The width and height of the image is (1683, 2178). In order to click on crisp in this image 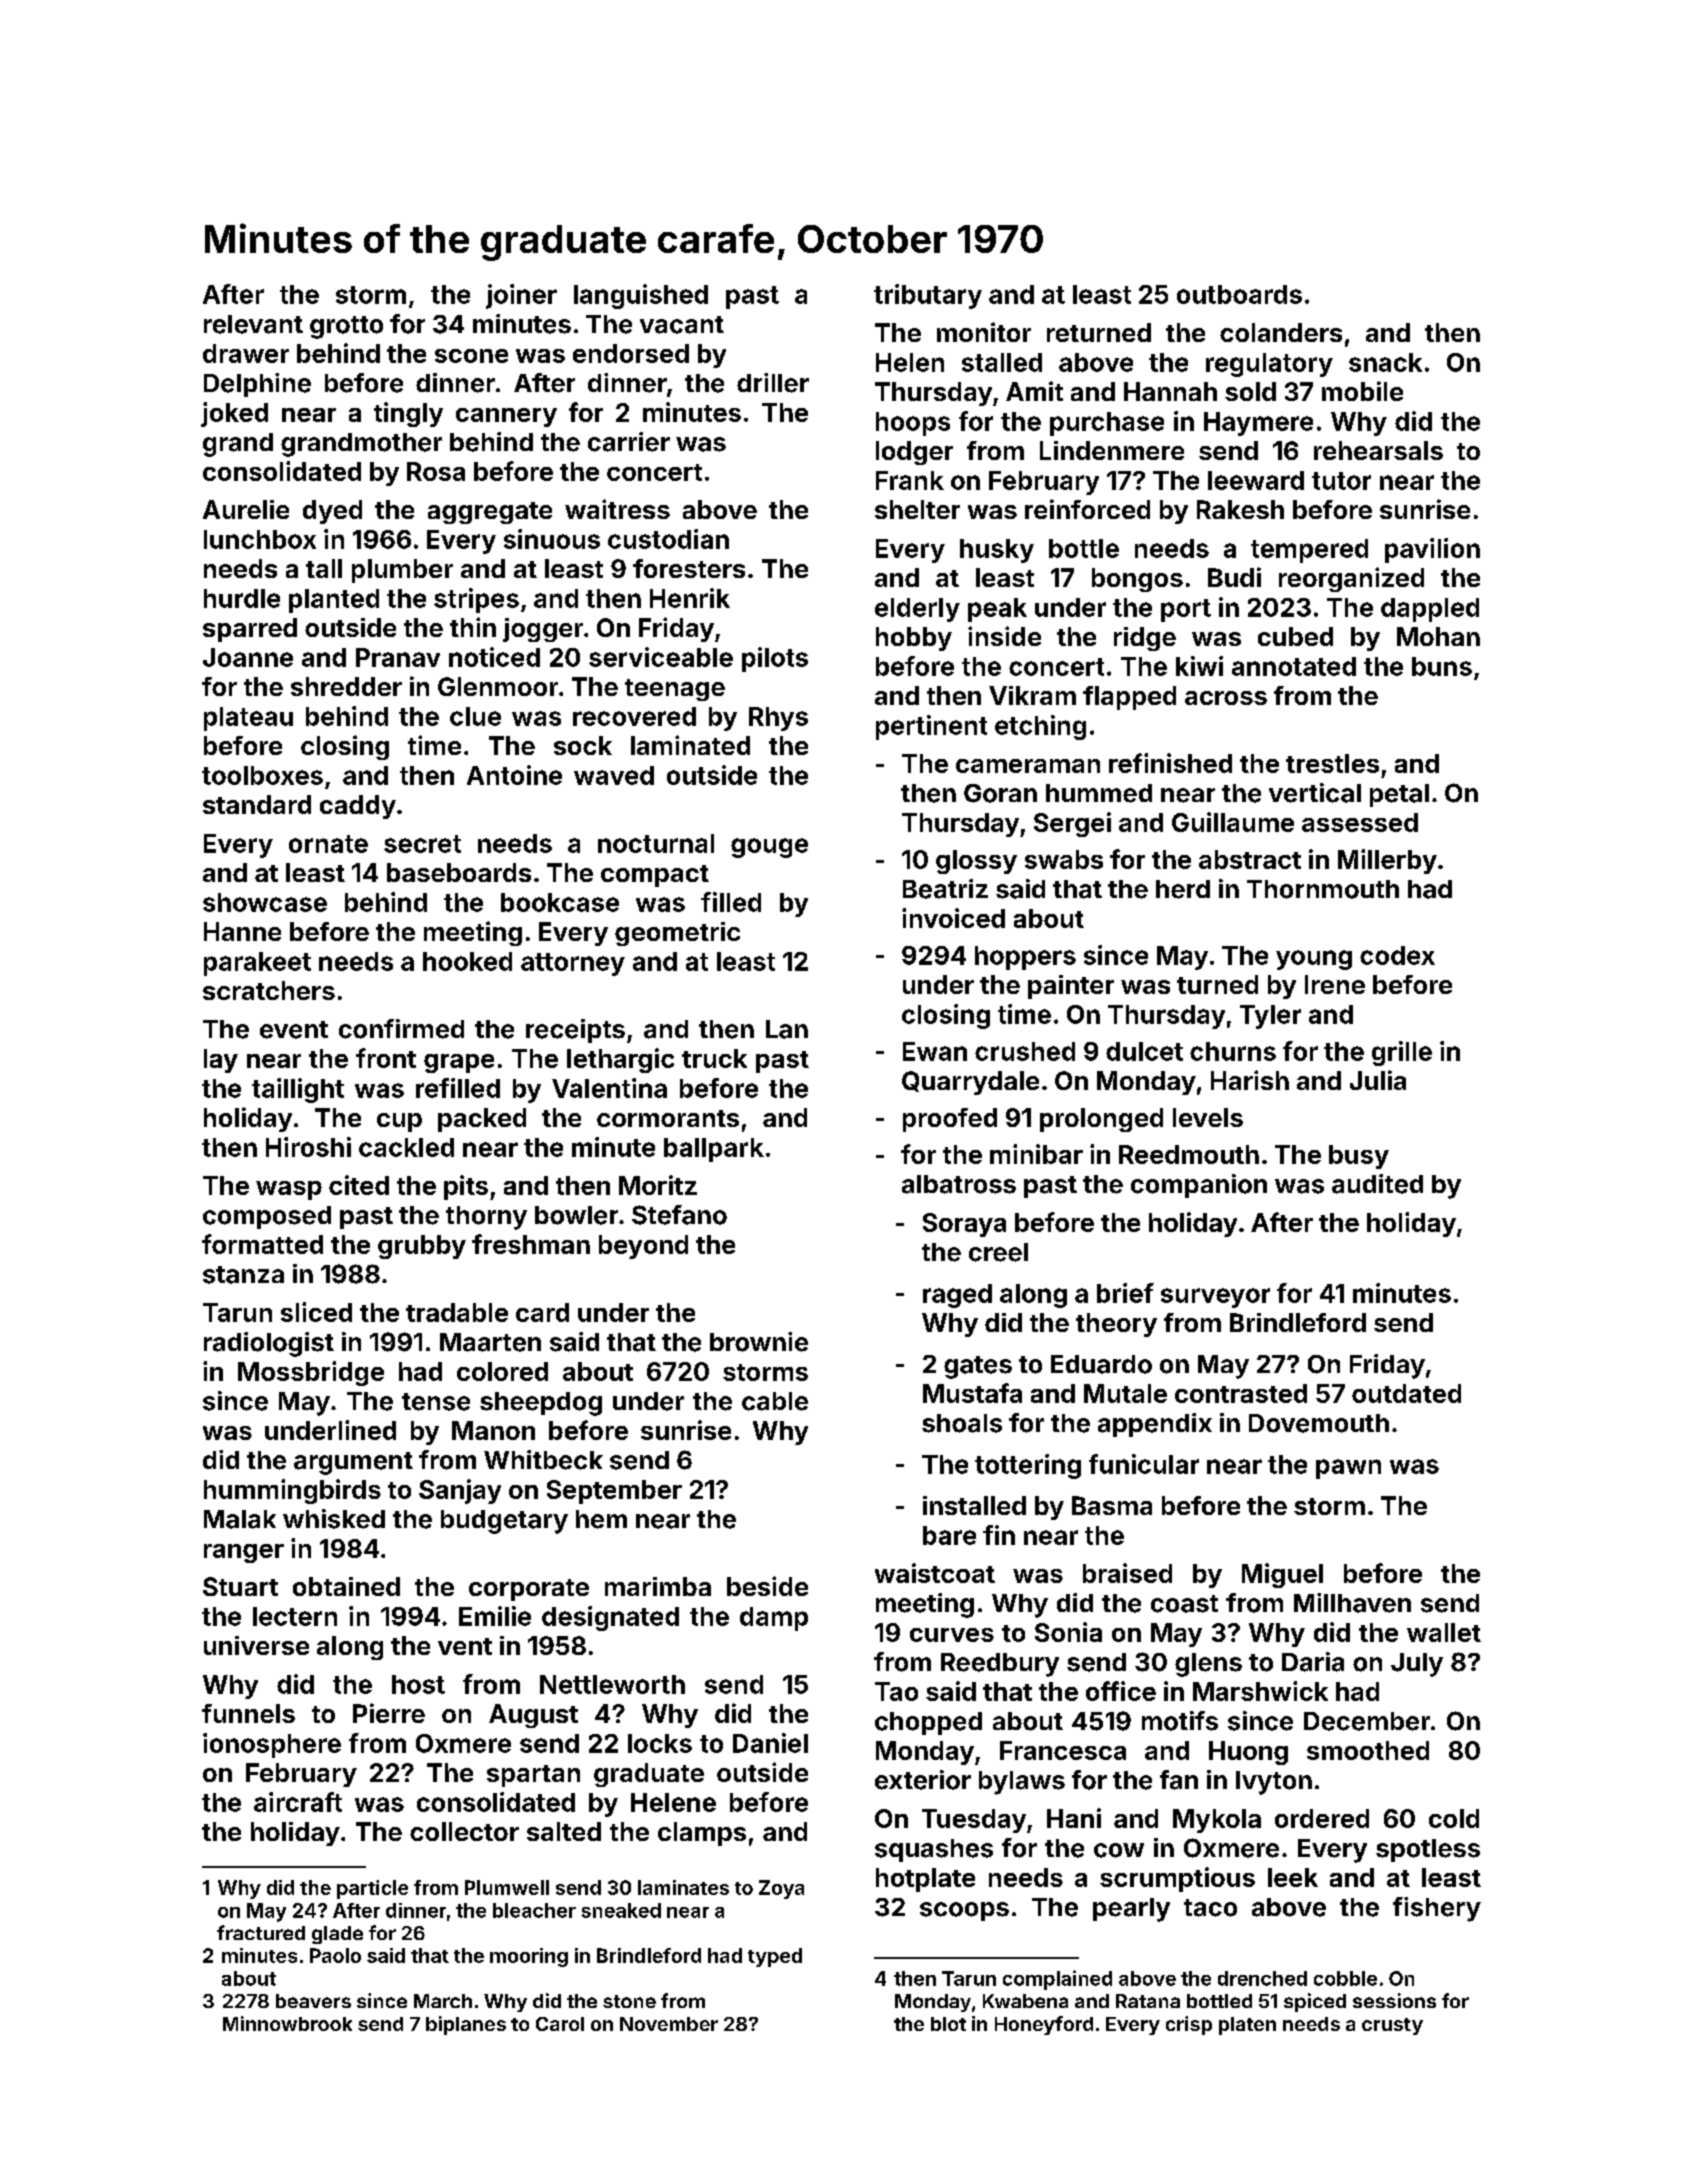, I will do `click(1189, 2025)`.
